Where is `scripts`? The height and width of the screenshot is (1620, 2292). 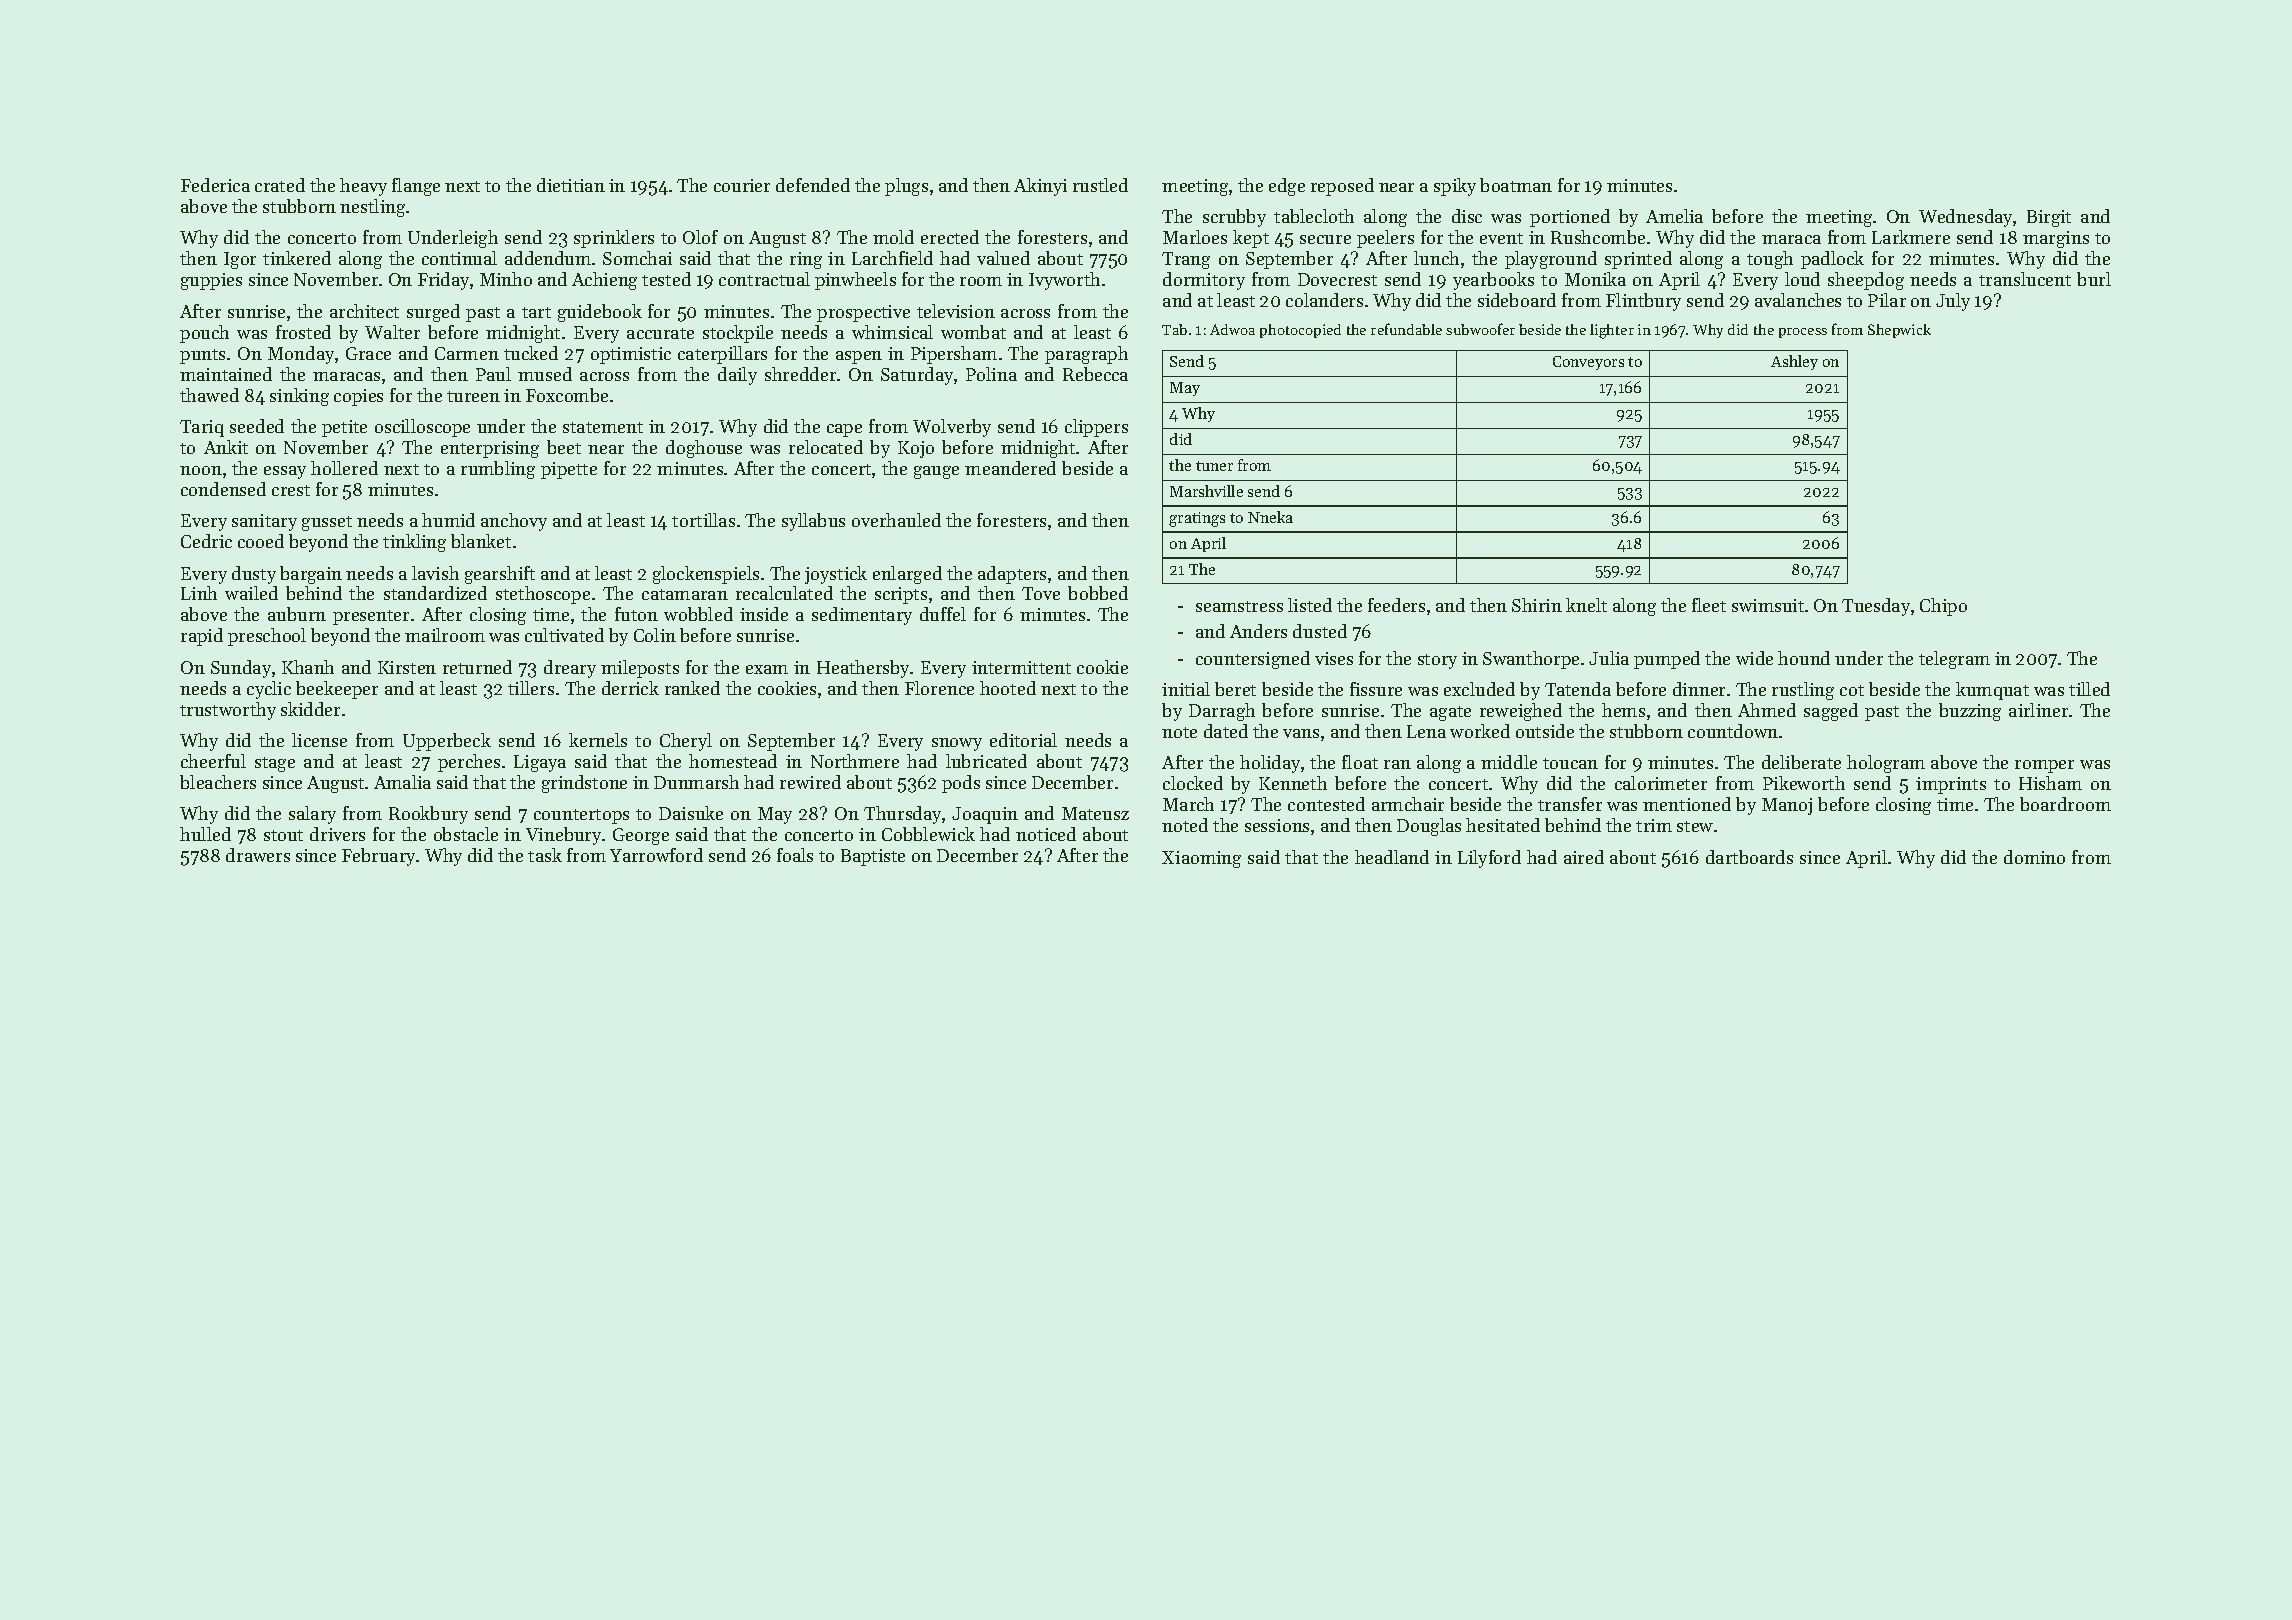
scripts is located at coordinates (901, 595).
